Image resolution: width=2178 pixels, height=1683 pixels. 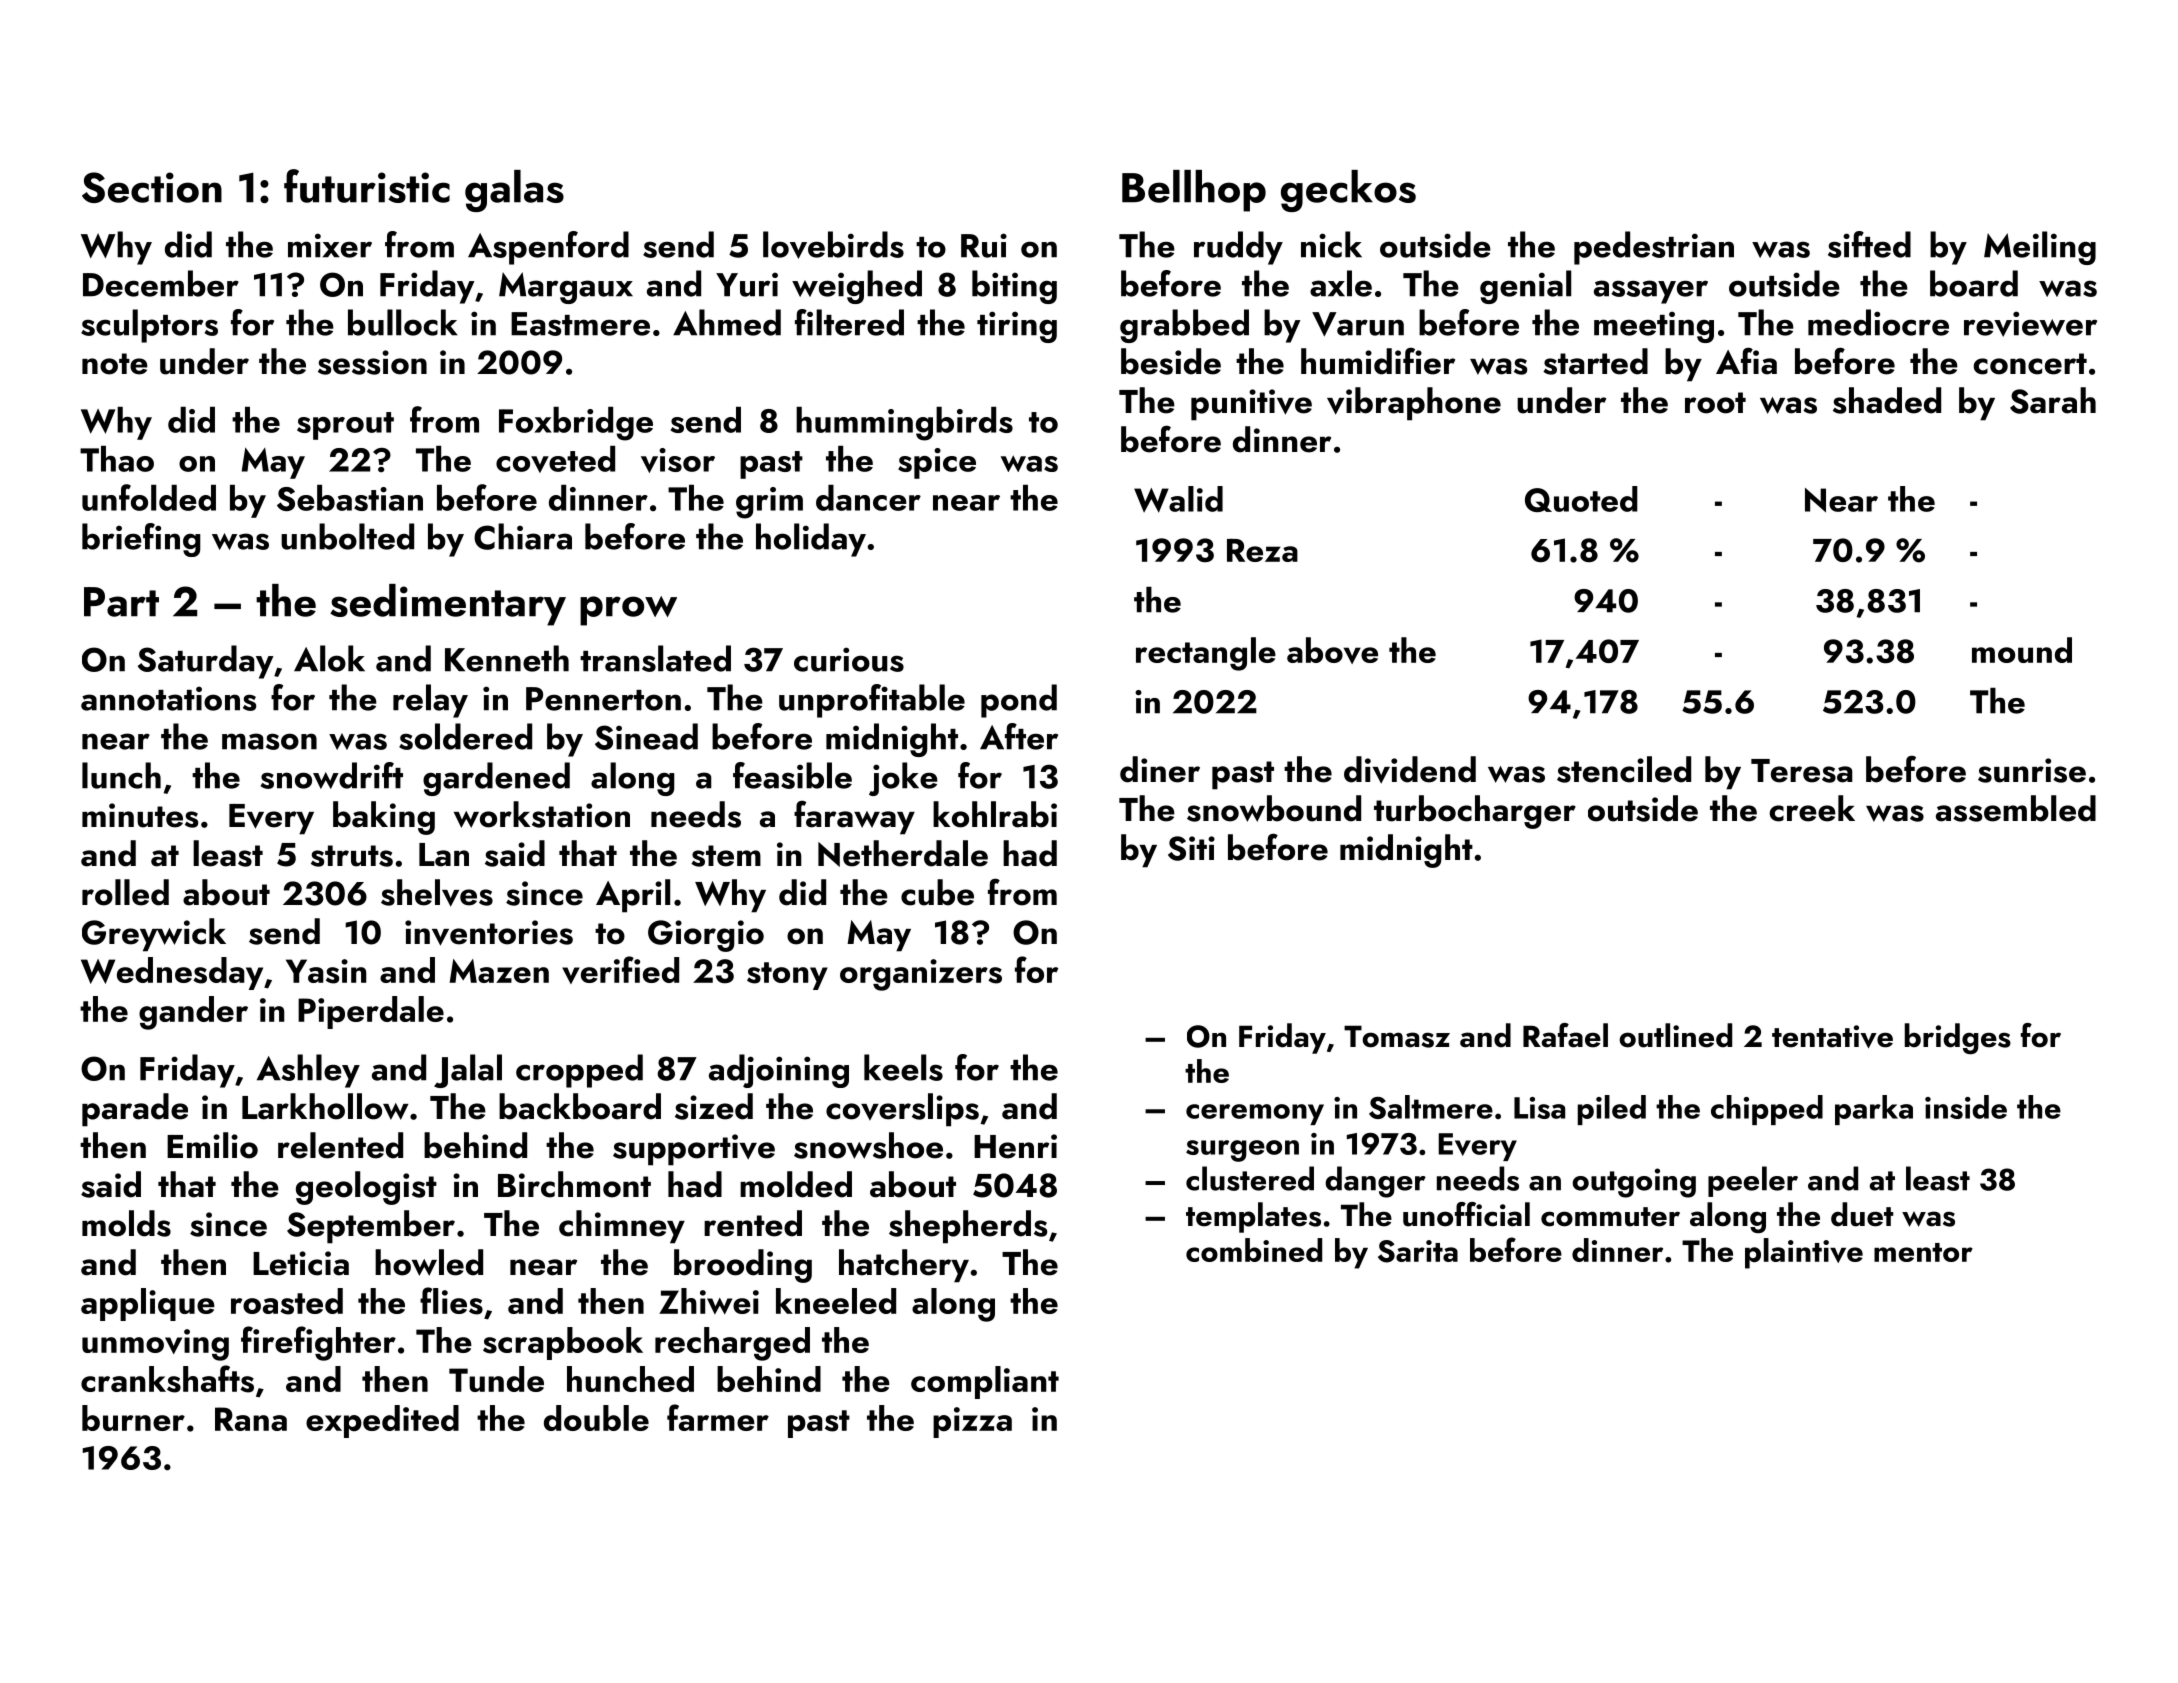 I want to click on filtered, so click(x=849, y=322).
